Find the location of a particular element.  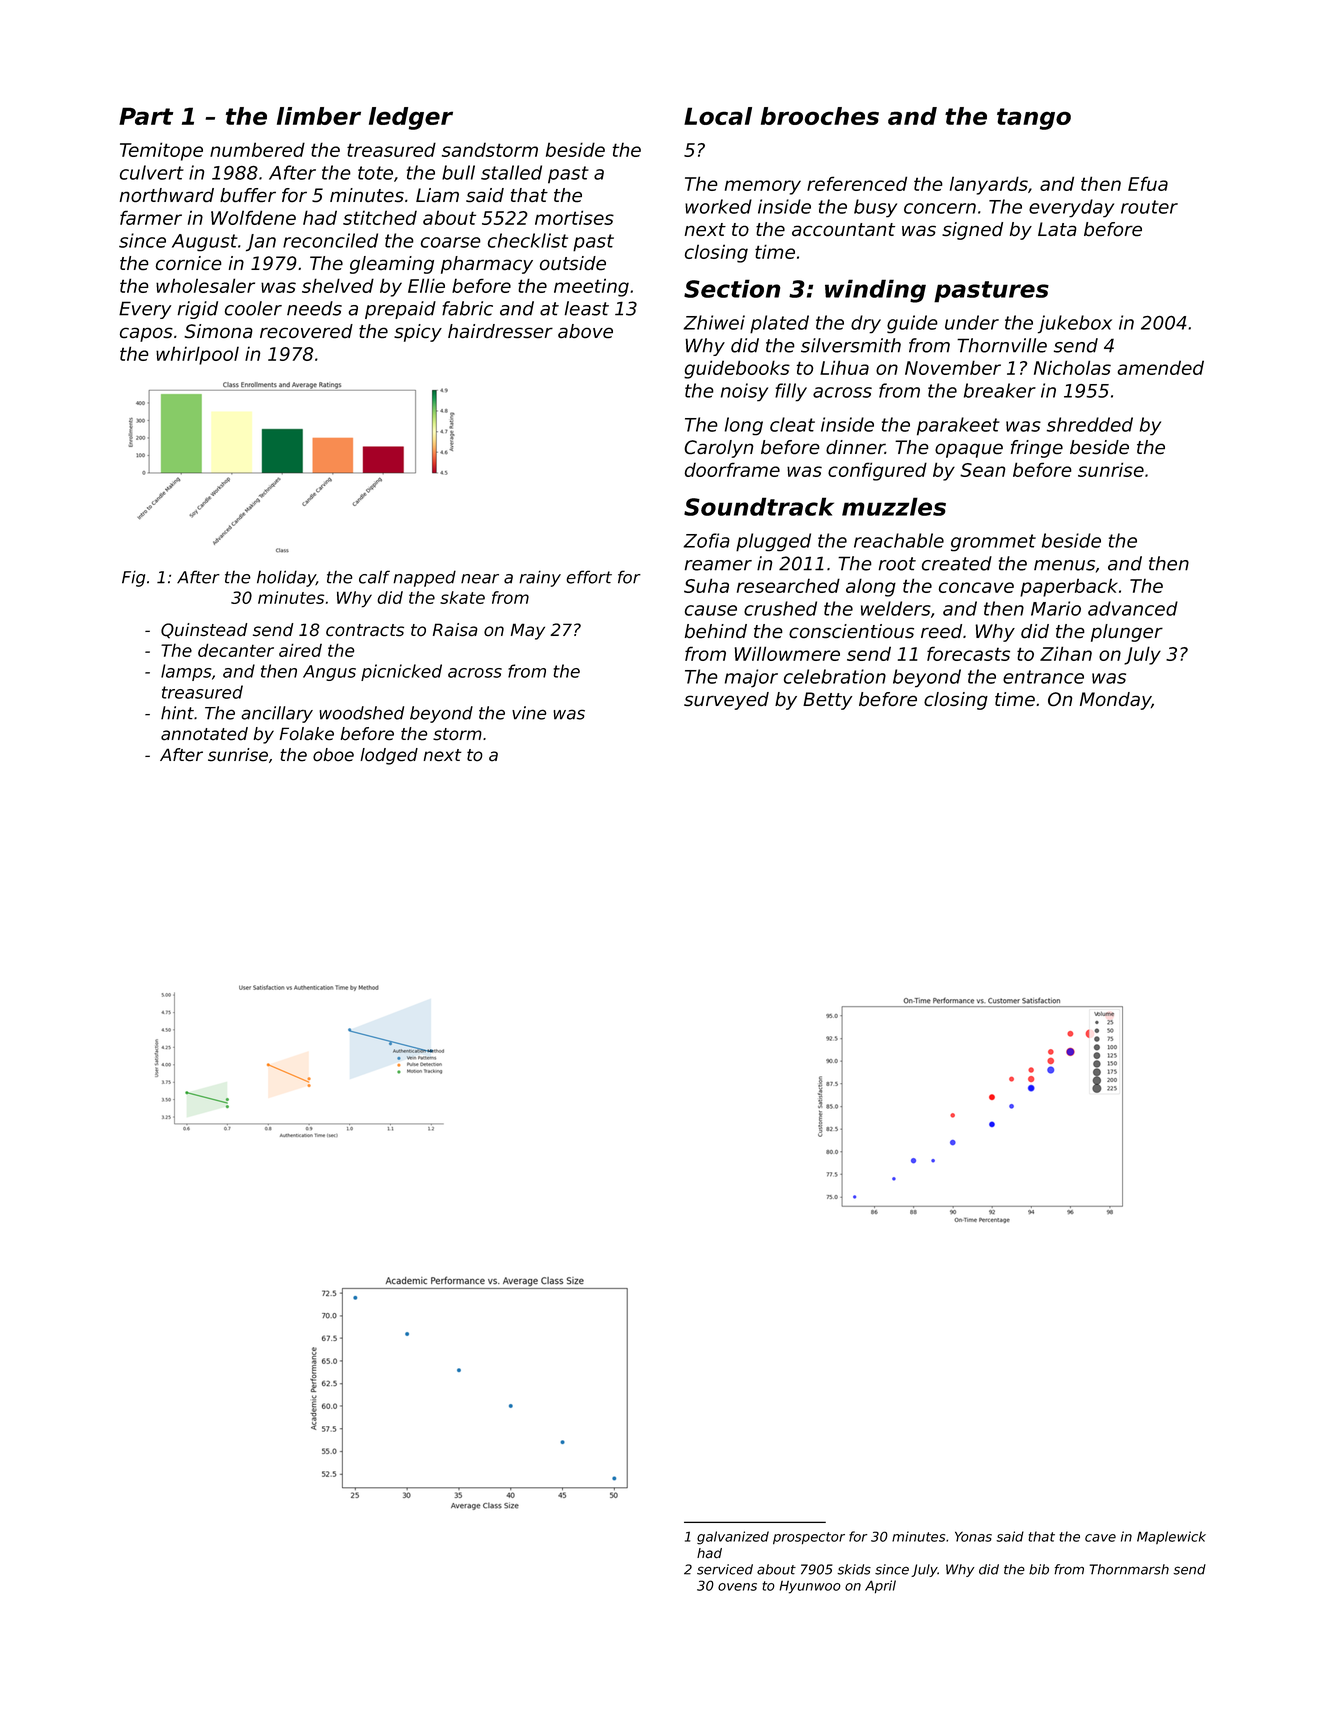

entrance is located at coordinates (1043, 677).
